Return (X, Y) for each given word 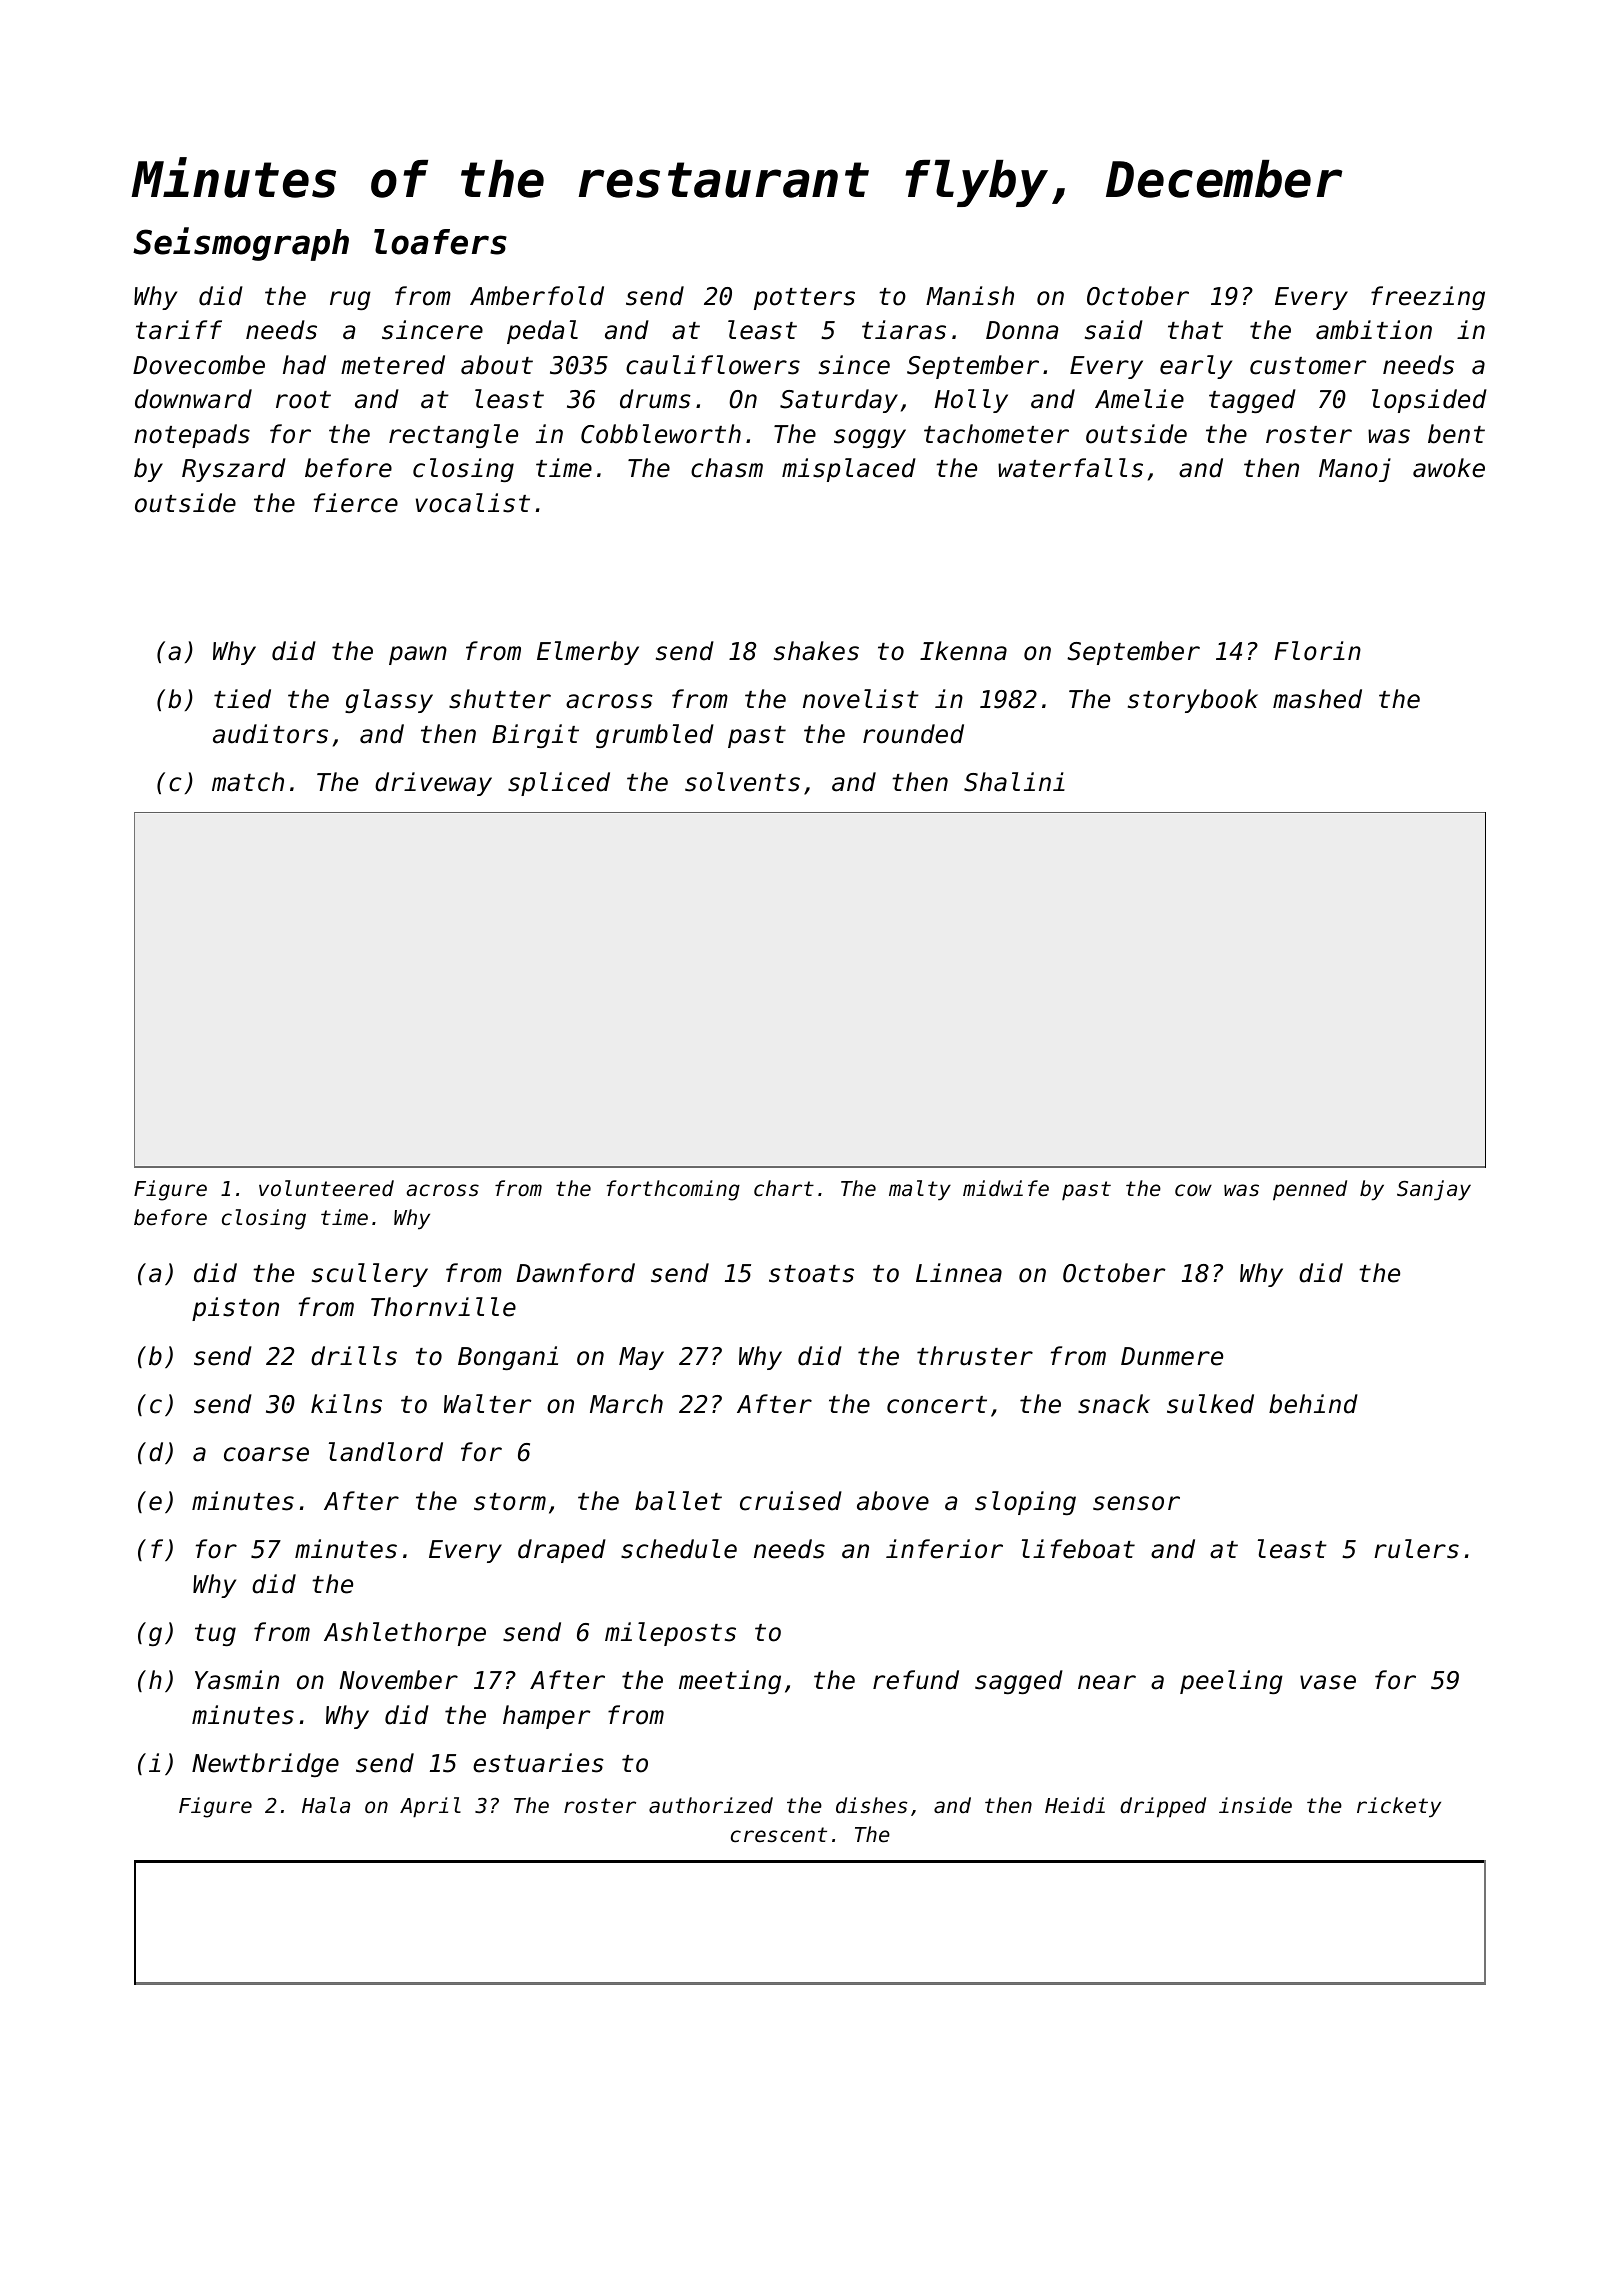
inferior (944, 1549)
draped (562, 1551)
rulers (1416, 1549)
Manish (970, 296)
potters (804, 299)
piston (235, 1309)
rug (350, 300)
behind (1313, 1404)
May (641, 1358)
